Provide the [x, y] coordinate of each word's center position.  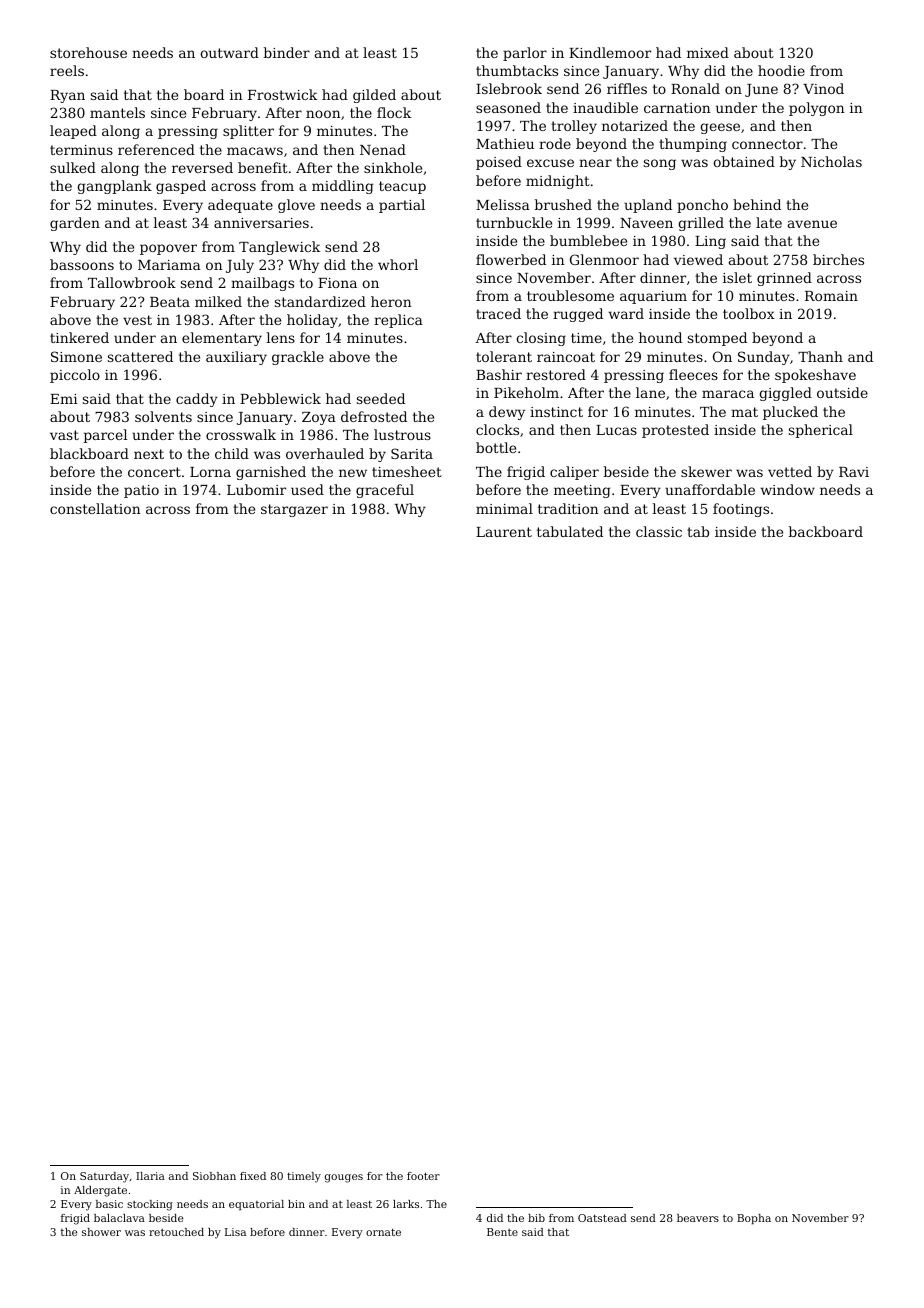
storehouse [88, 52]
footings [741, 510]
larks [406, 1204]
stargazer [294, 510]
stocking [150, 1205]
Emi [64, 399]
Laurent [504, 532]
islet [737, 277]
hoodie [781, 70]
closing [541, 339]
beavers [698, 1218]
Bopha [754, 1219]
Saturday [104, 1177]
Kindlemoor [610, 52]
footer [423, 1176]
